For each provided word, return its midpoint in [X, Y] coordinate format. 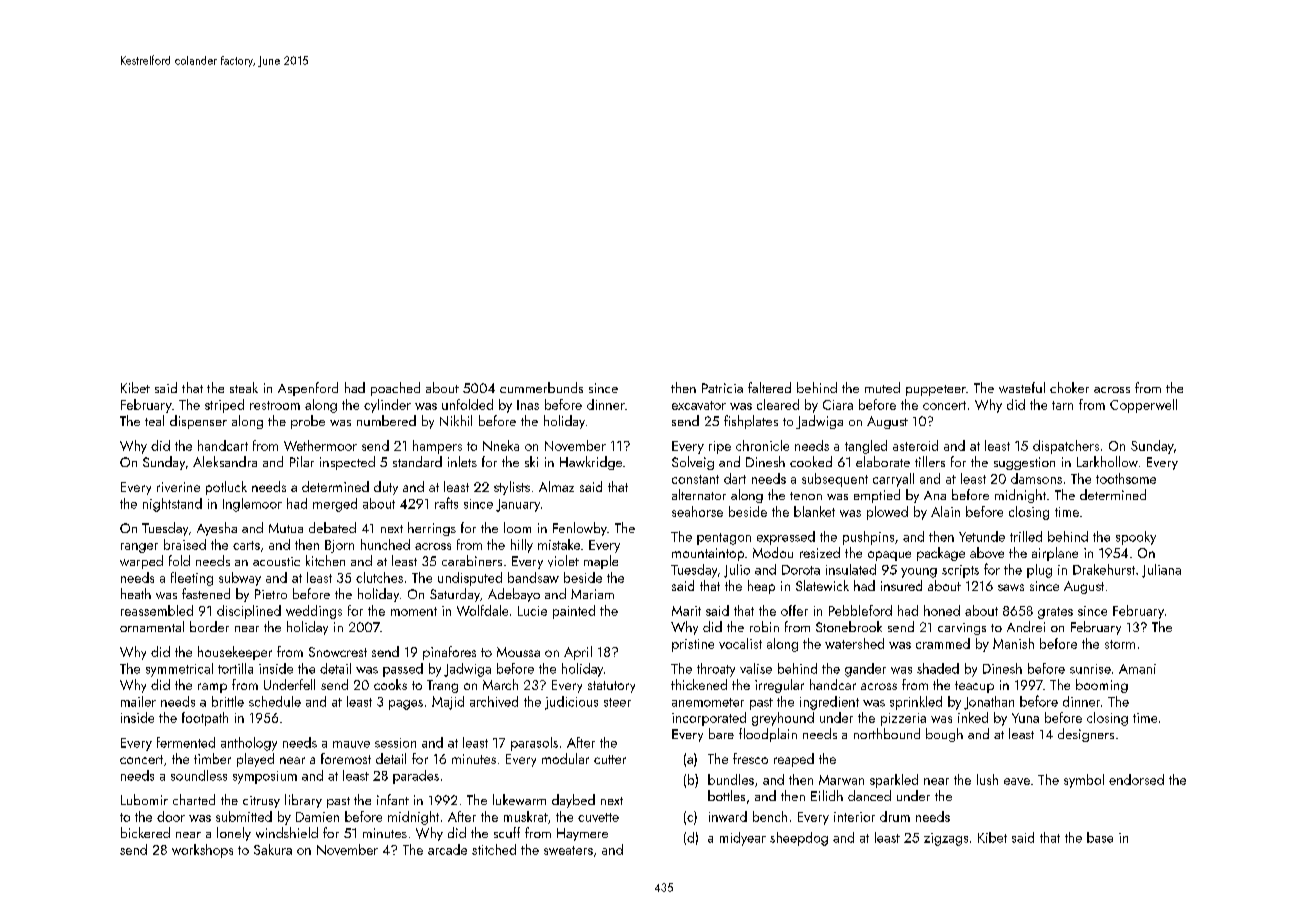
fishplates [751, 422]
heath [136, 593]
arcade [447, 849]
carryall [893, 480]
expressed [786, 538]
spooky [1136, 538]
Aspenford [308, 389]
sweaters [568, 850]
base [1100, 837]
